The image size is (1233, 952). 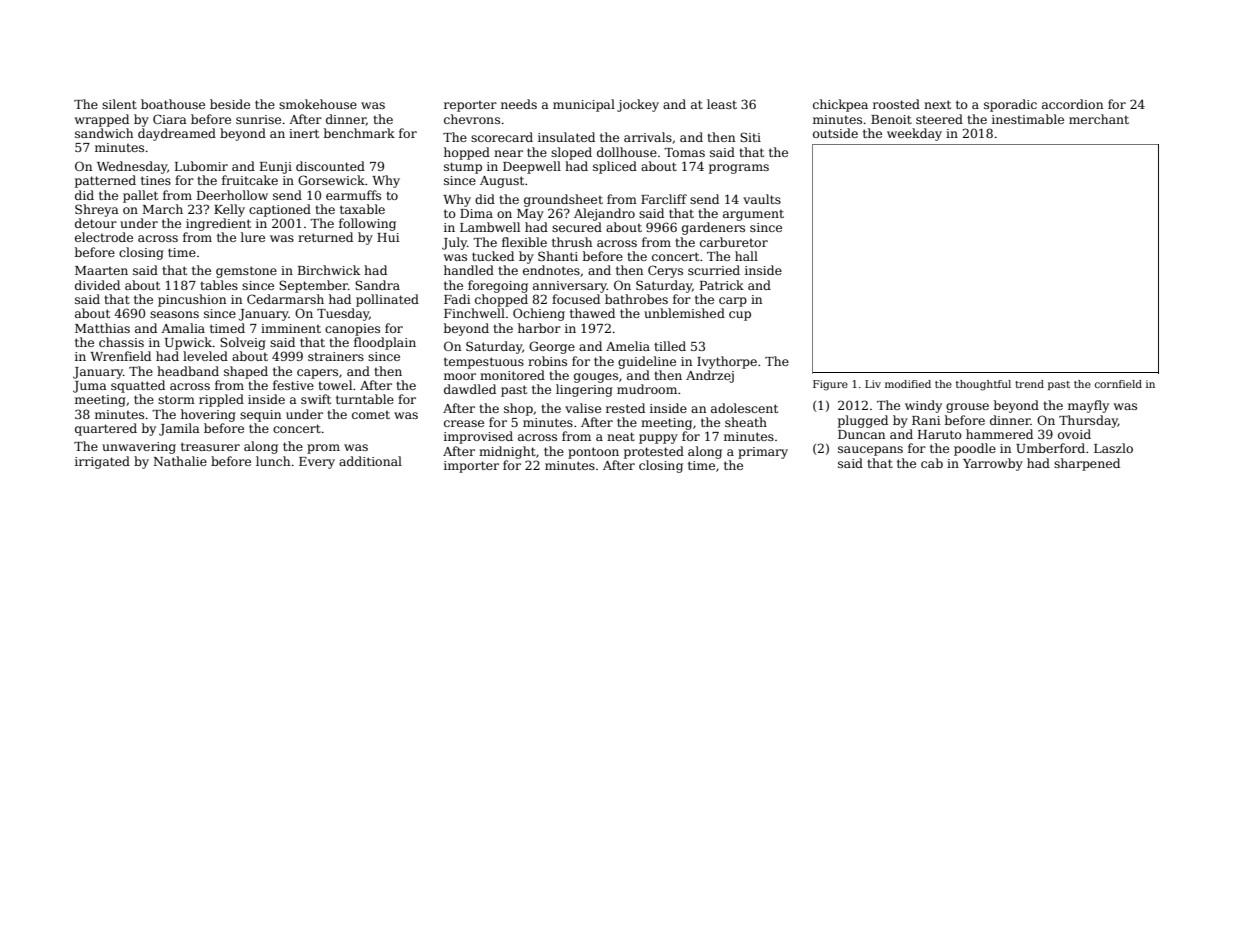 What do you see at coordinates (551, 270) in the screenshot?
I see `endnotes` at bounding box center [551, 270].
